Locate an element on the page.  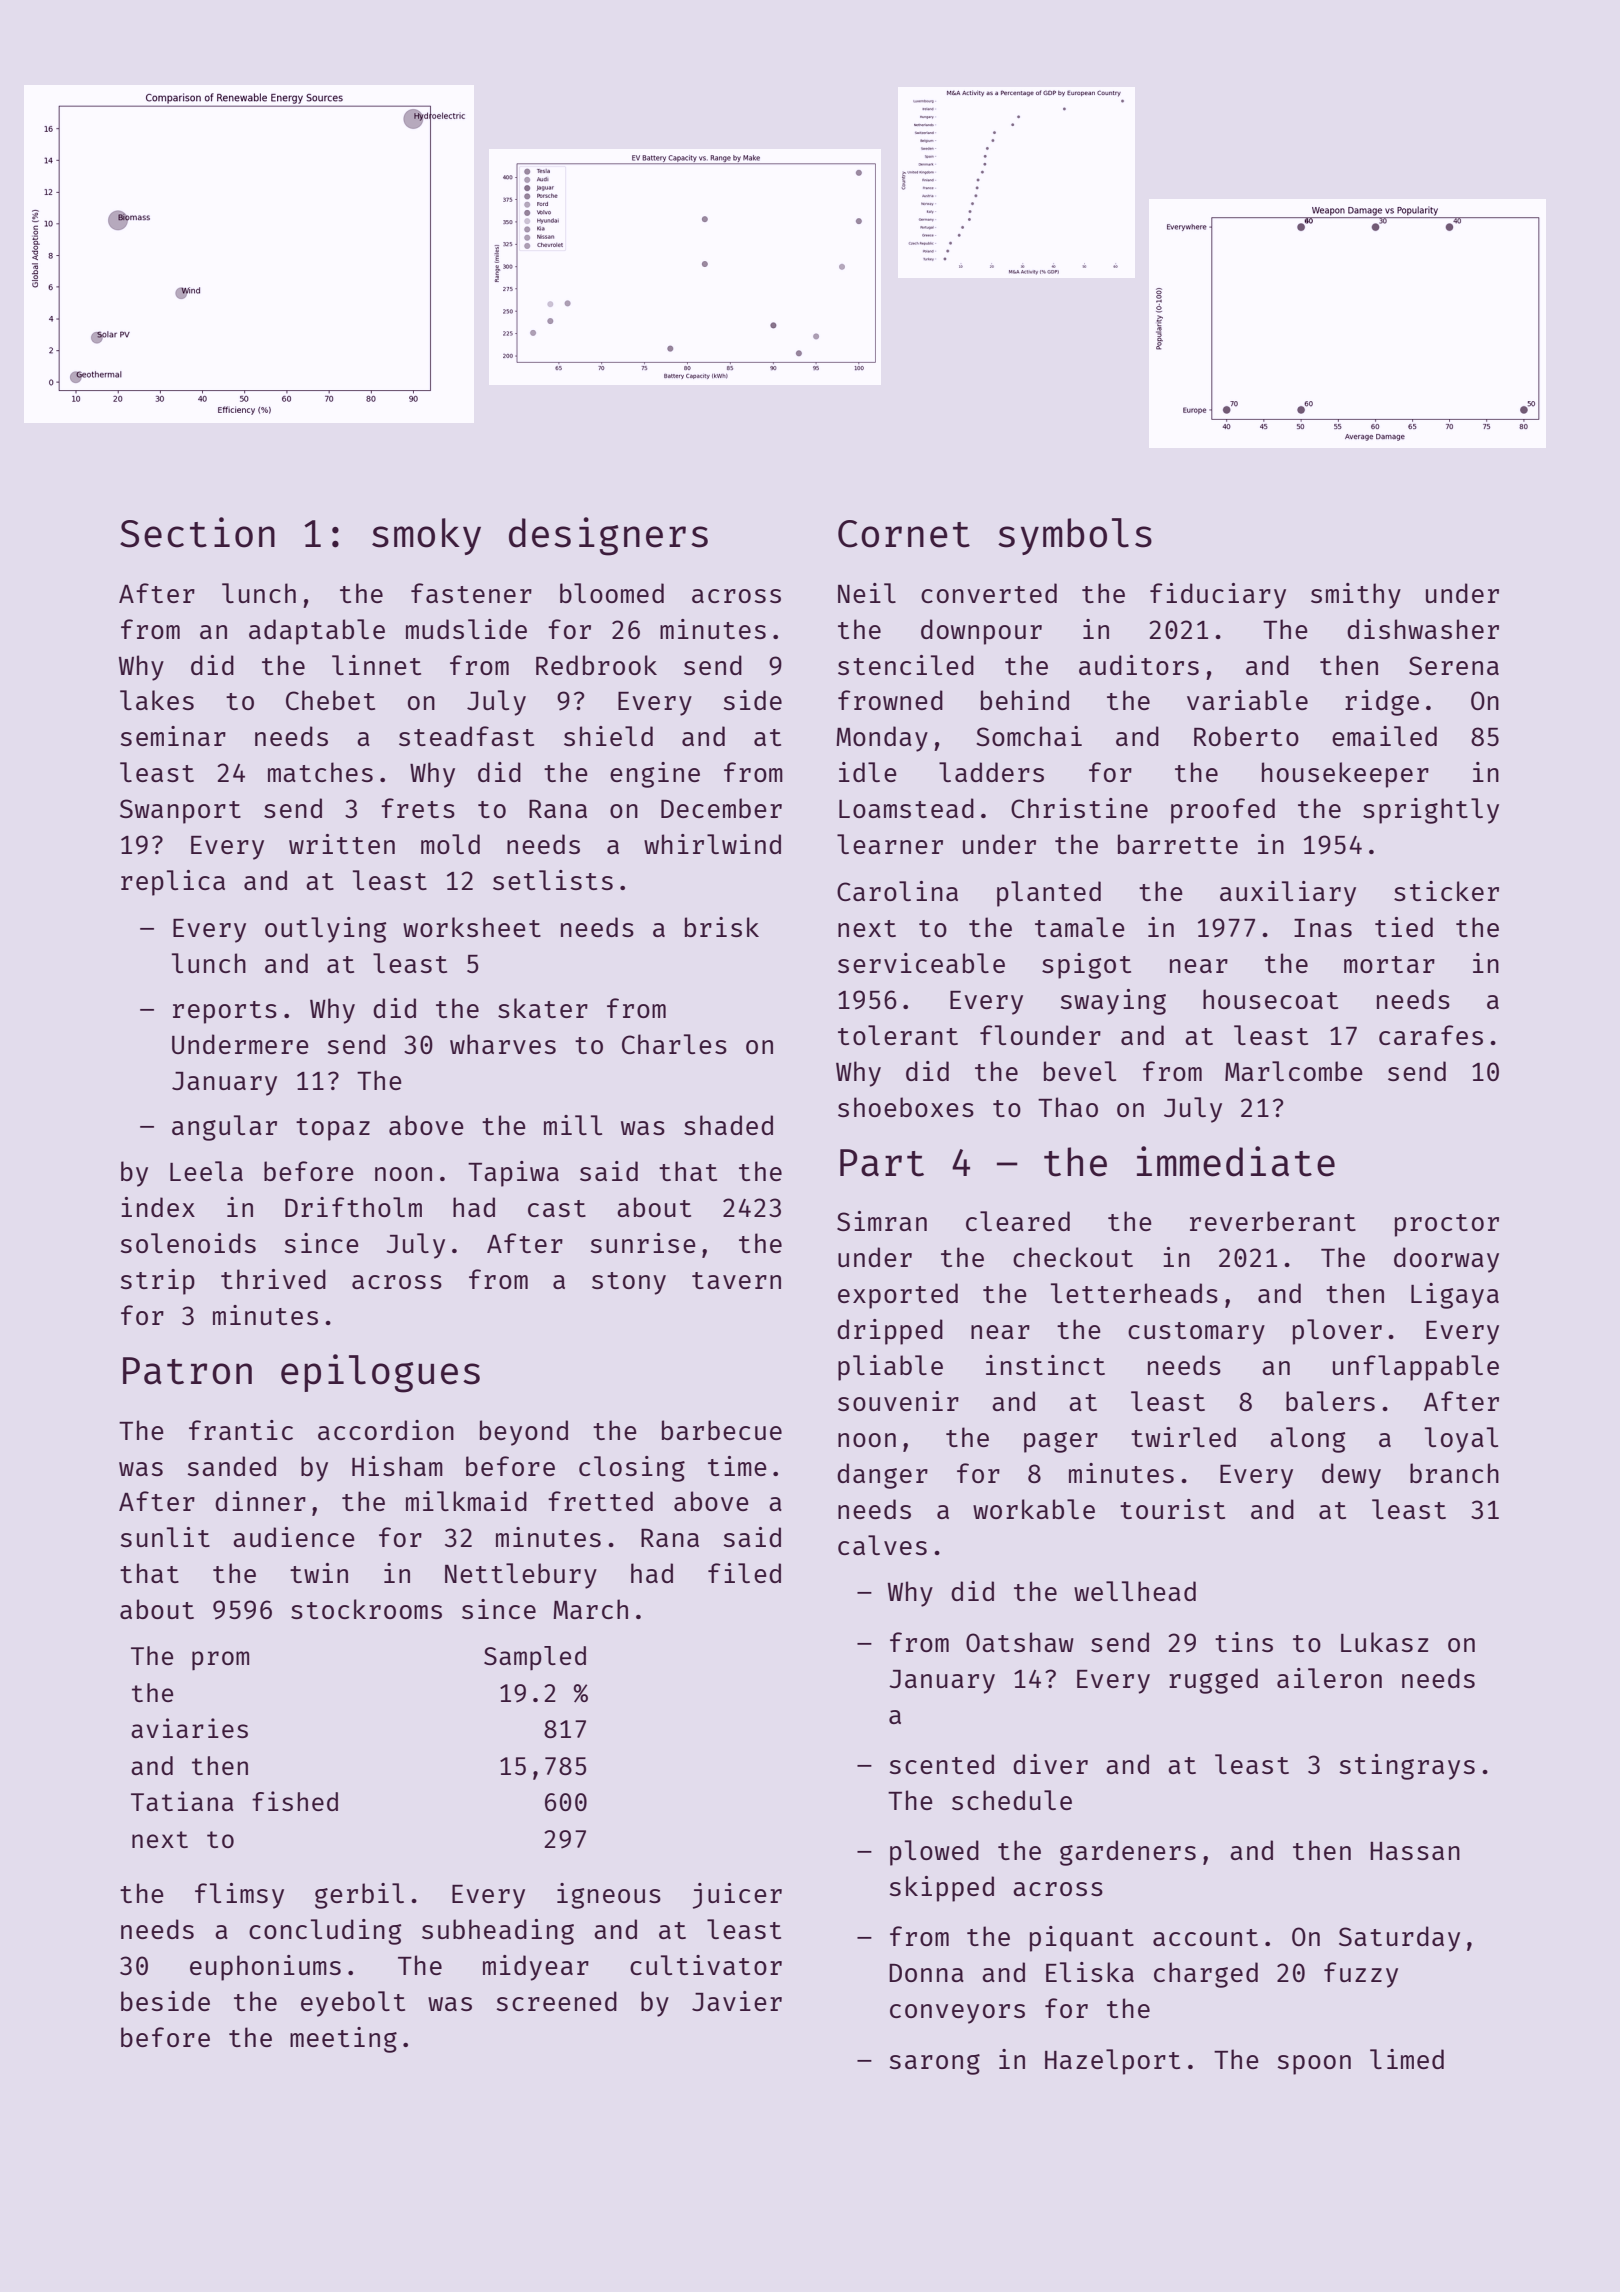
reports is located at coordinates (225, 1012).
